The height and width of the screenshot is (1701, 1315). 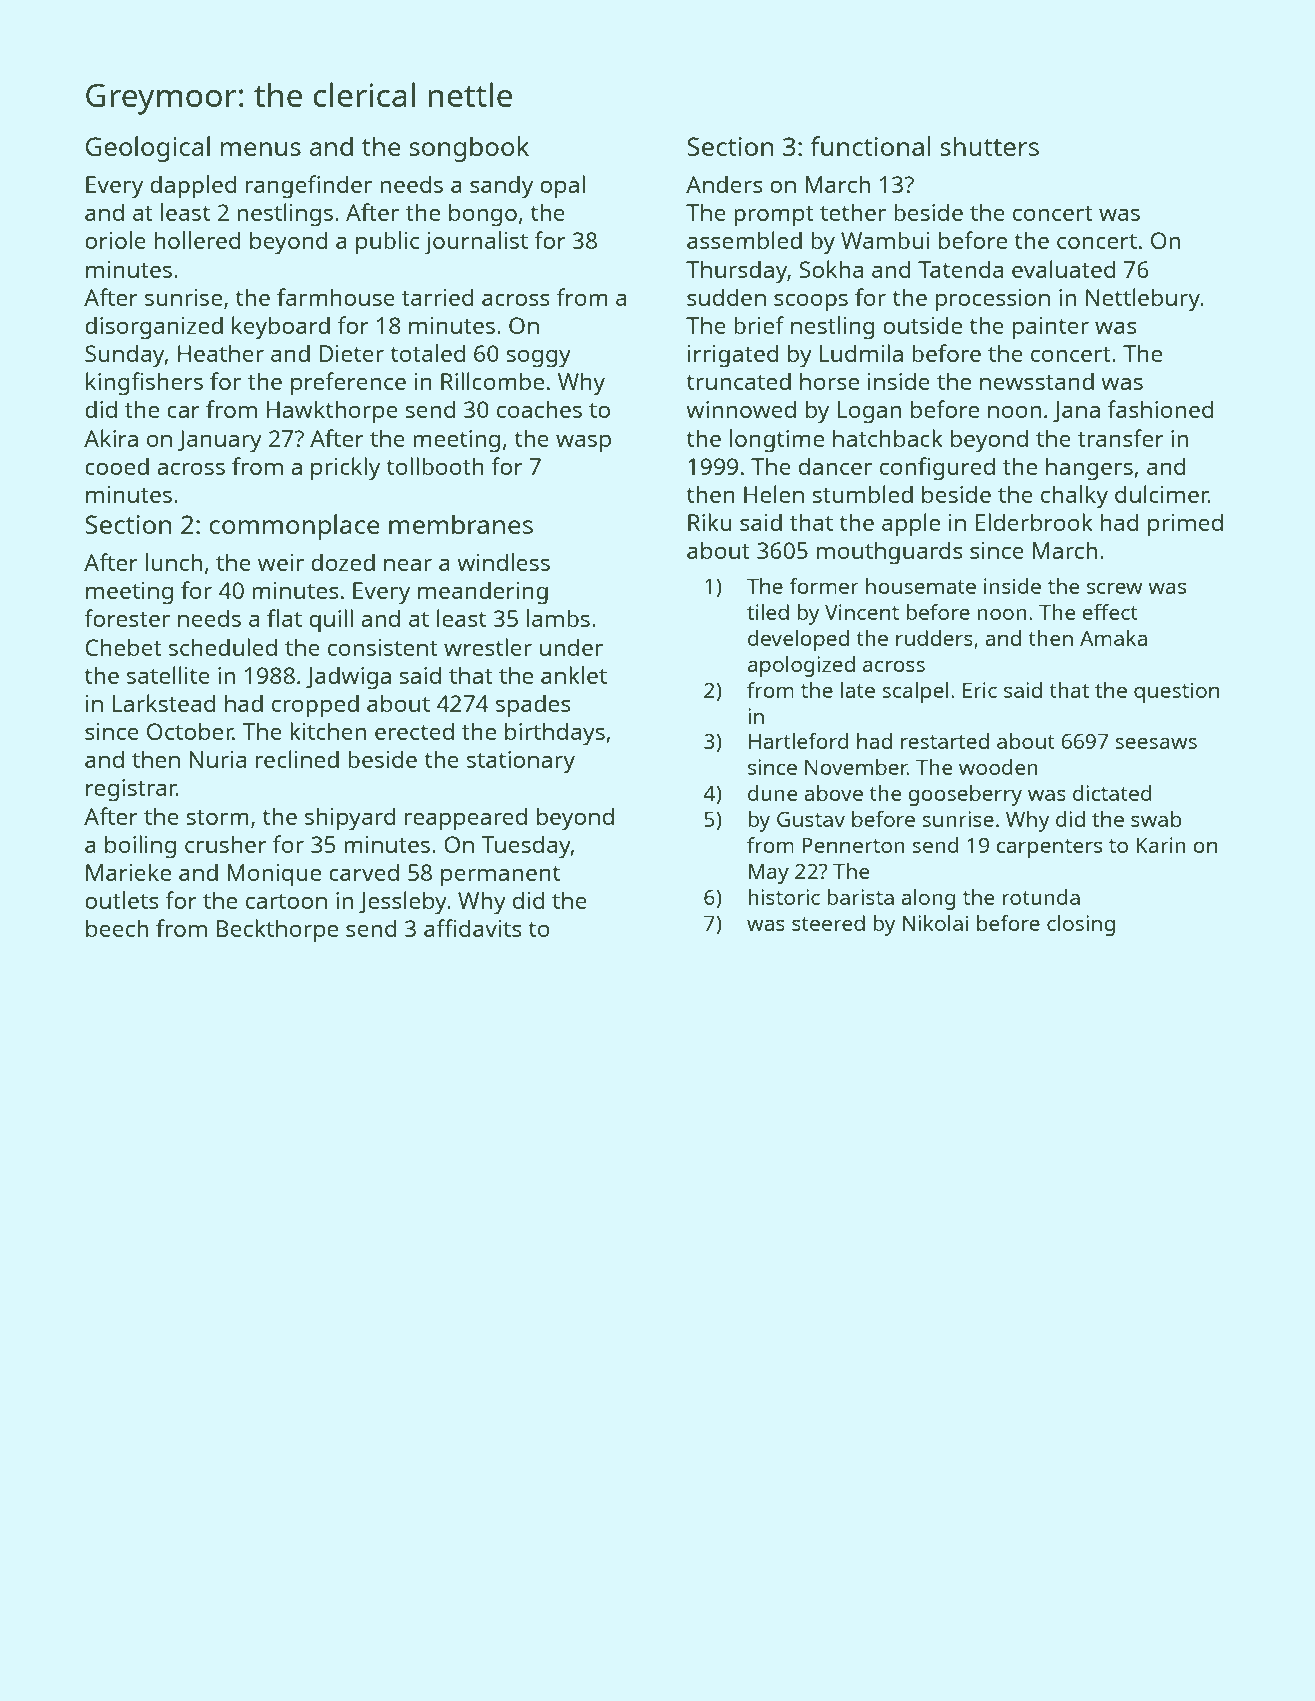 I want to click on birthdays, so click(x=555, y=734).
